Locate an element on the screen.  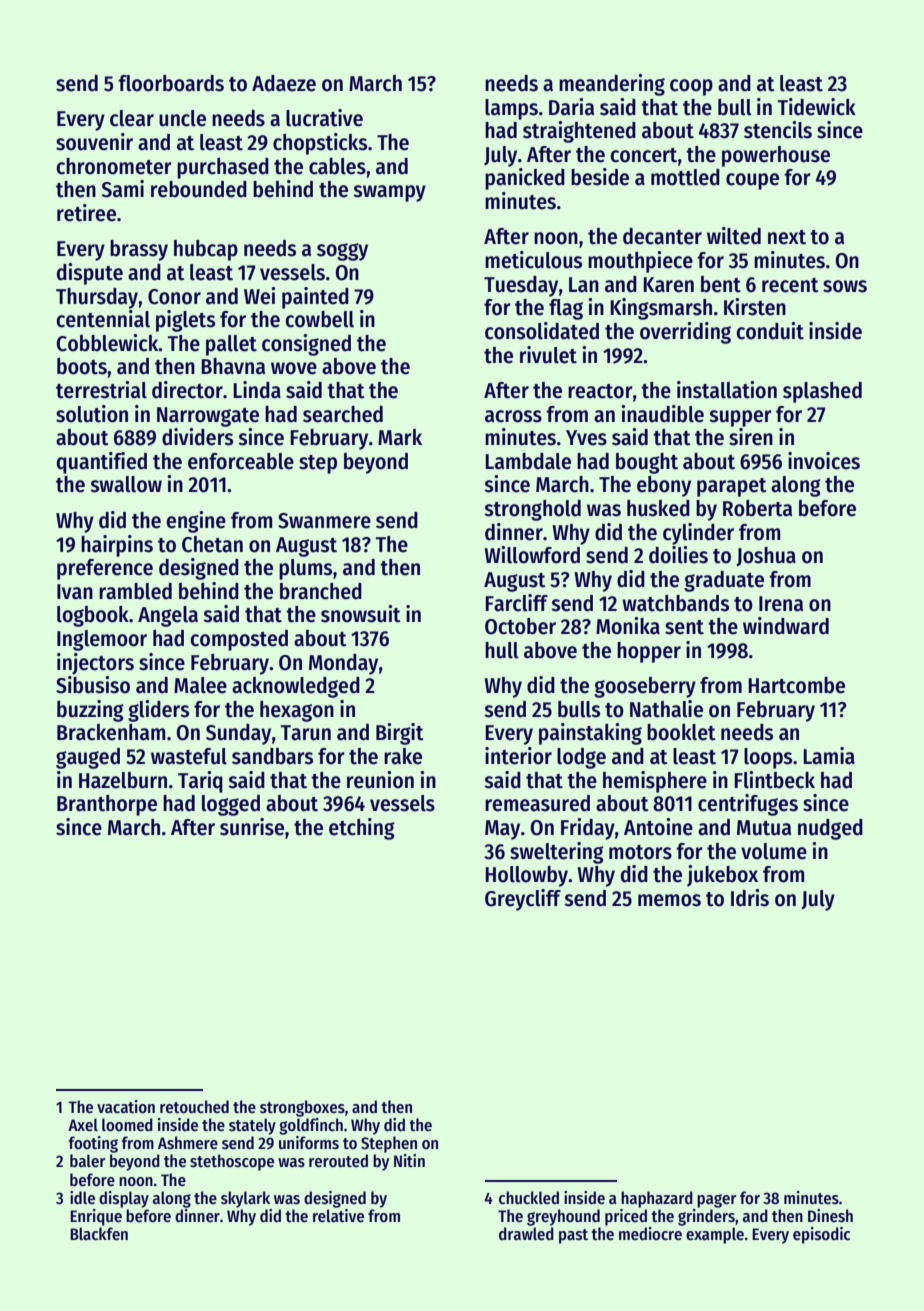
clear is located at coordinates (132, 118).
